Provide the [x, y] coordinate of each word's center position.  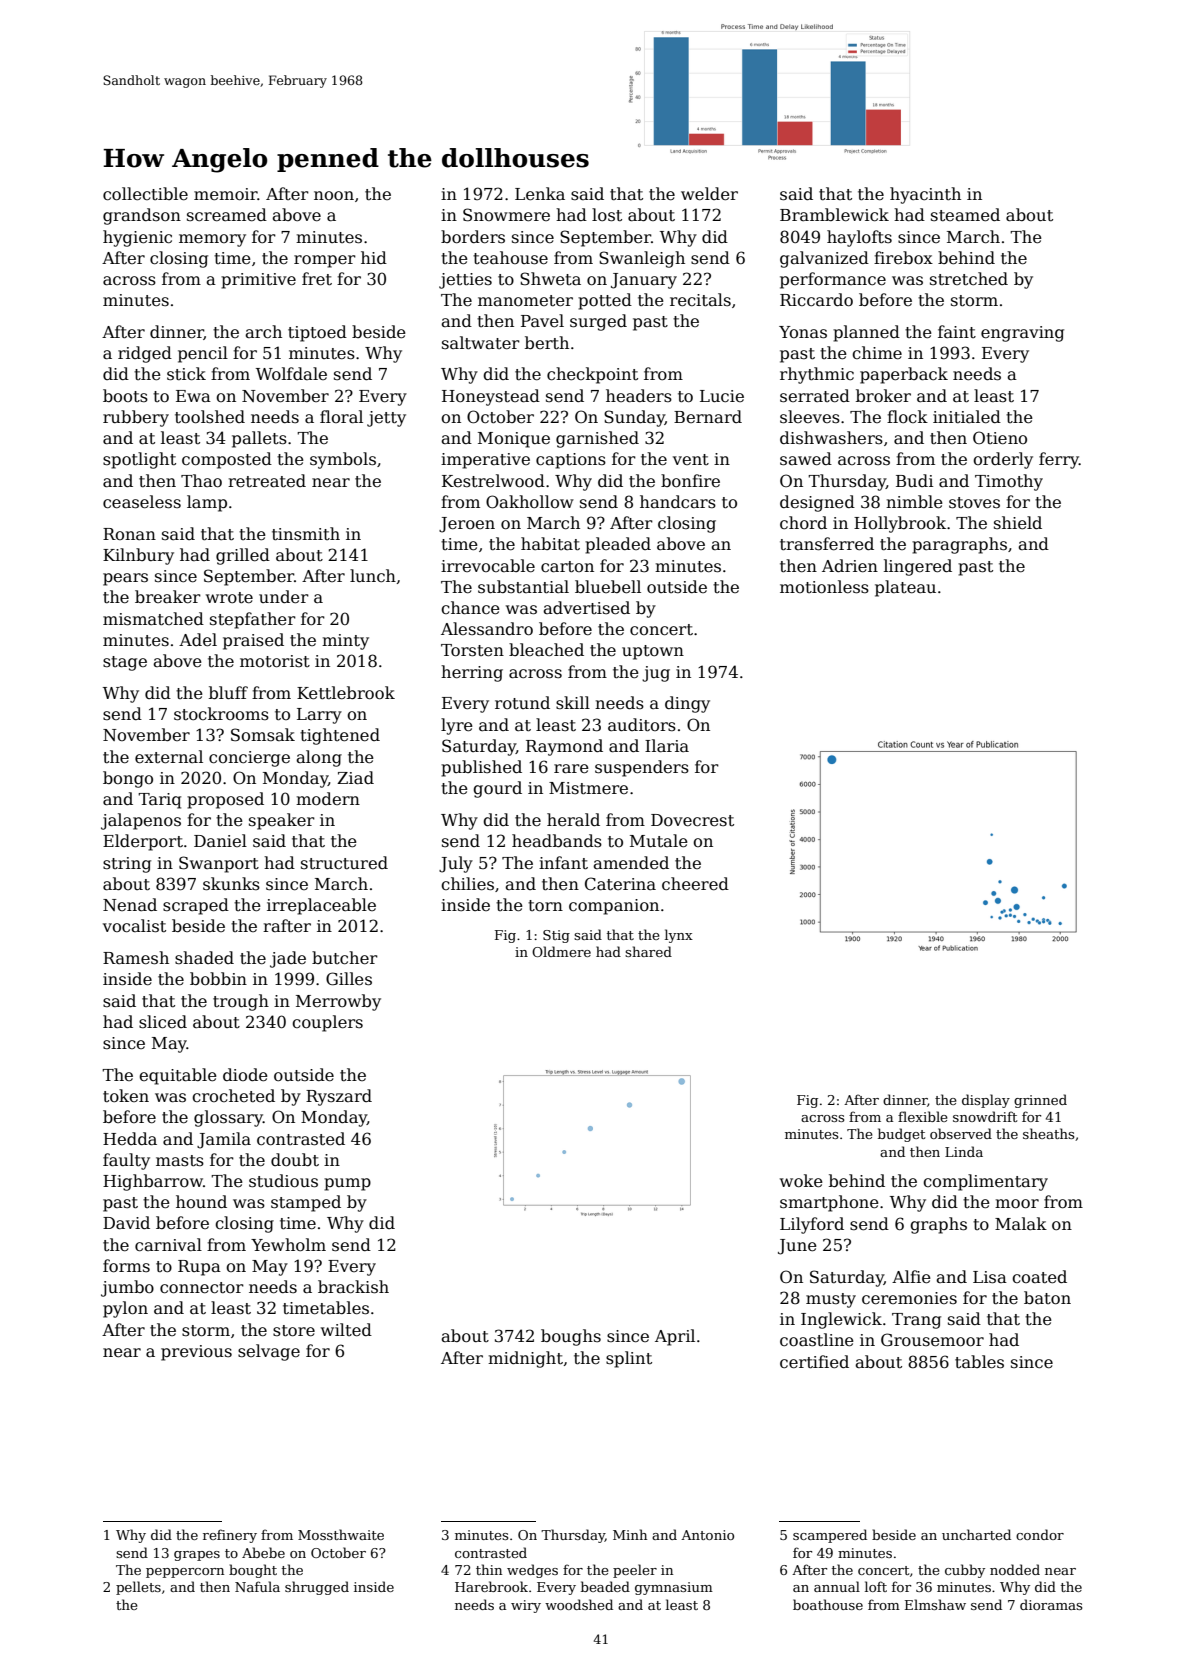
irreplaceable [321, 906]
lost [607, 215]
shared [648, 951]
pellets [138, 1588]
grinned [1040, 1101]
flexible [923, 1116]
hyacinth [925, 195]
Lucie [722, 396]
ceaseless [142, 502]
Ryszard [339, 1097]
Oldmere [561, 951]
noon [334, 195]
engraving [1022, 334]
